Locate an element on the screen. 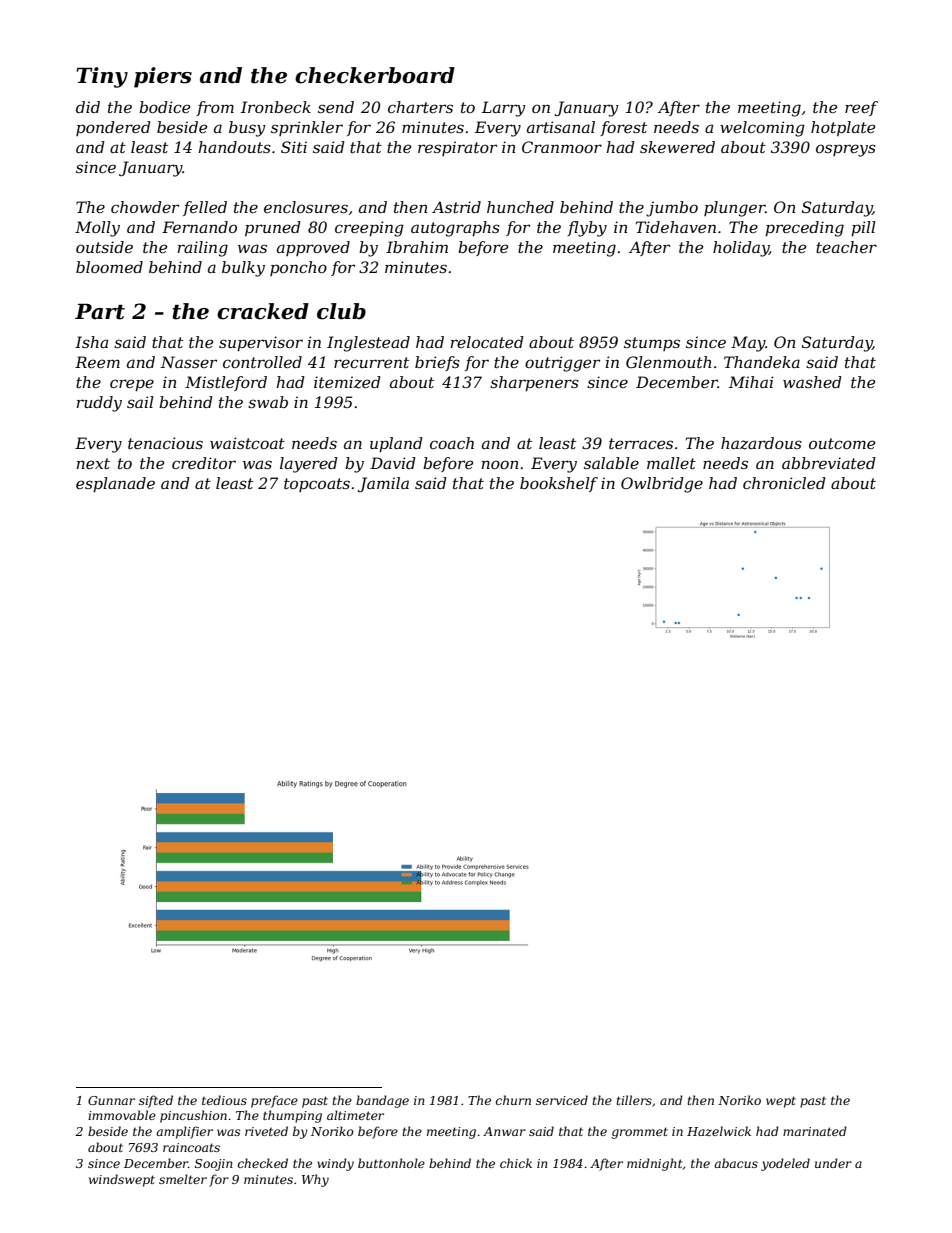 This screenshot has width=952, height=1233. Owlbridge is located at coordinates (662, 485).
